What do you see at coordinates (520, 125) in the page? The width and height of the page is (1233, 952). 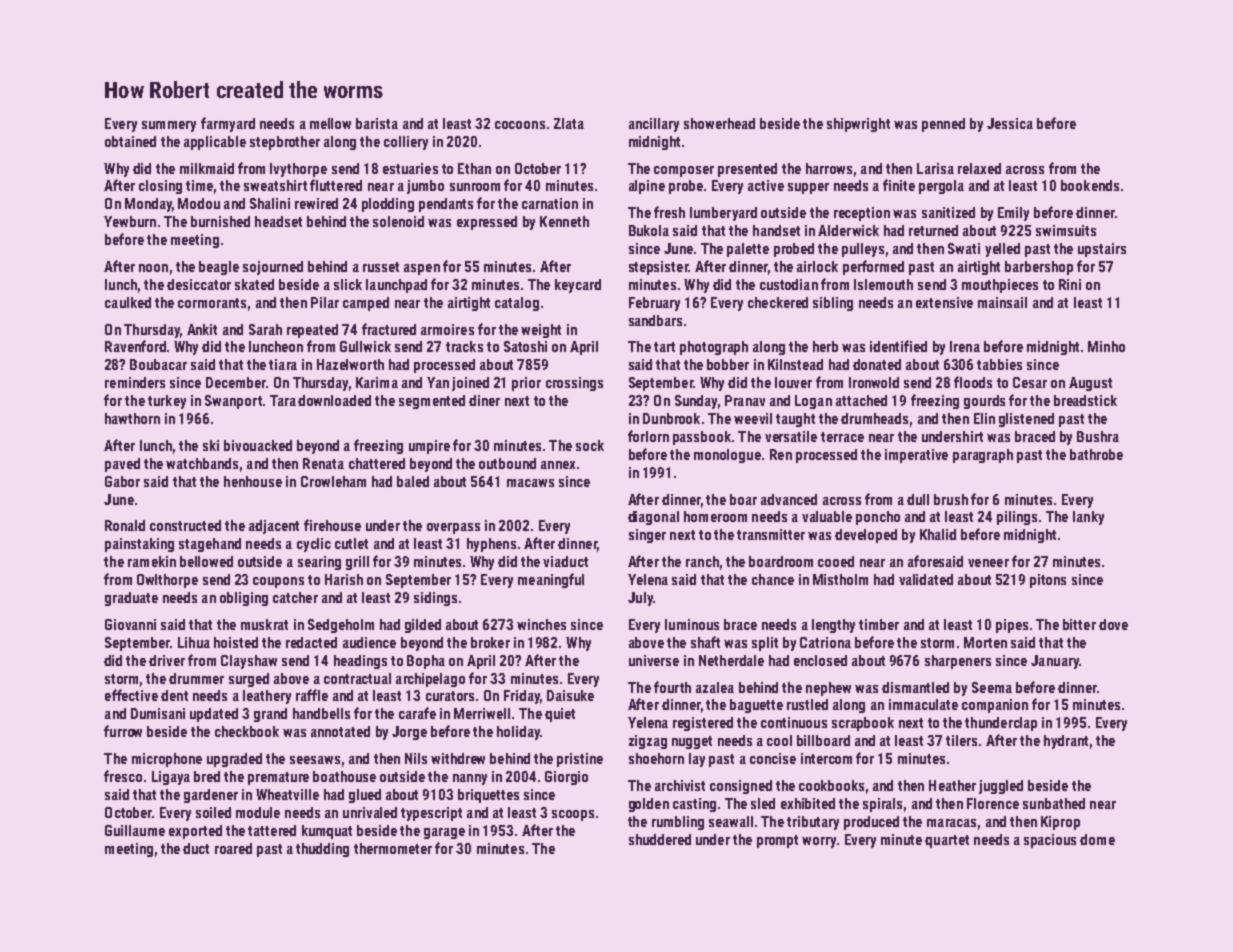 I see `cocoons` at bounding box center [520, 125].
